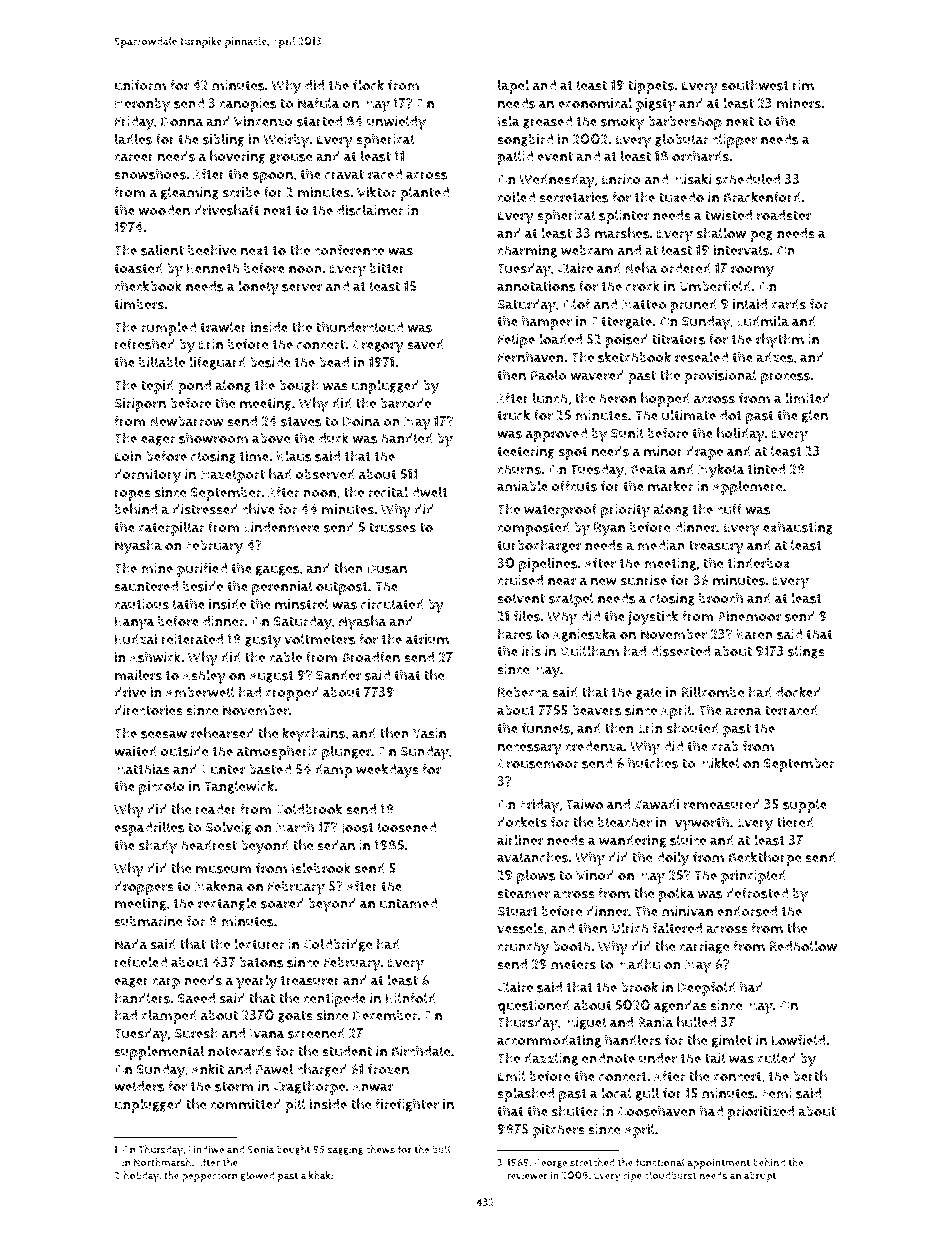 Image resolution: width=952 pixels, height=1233 pixels. What do you see at coordinates (202, 569) in the image?
I see `purified` at bounding box center [202, 569].
